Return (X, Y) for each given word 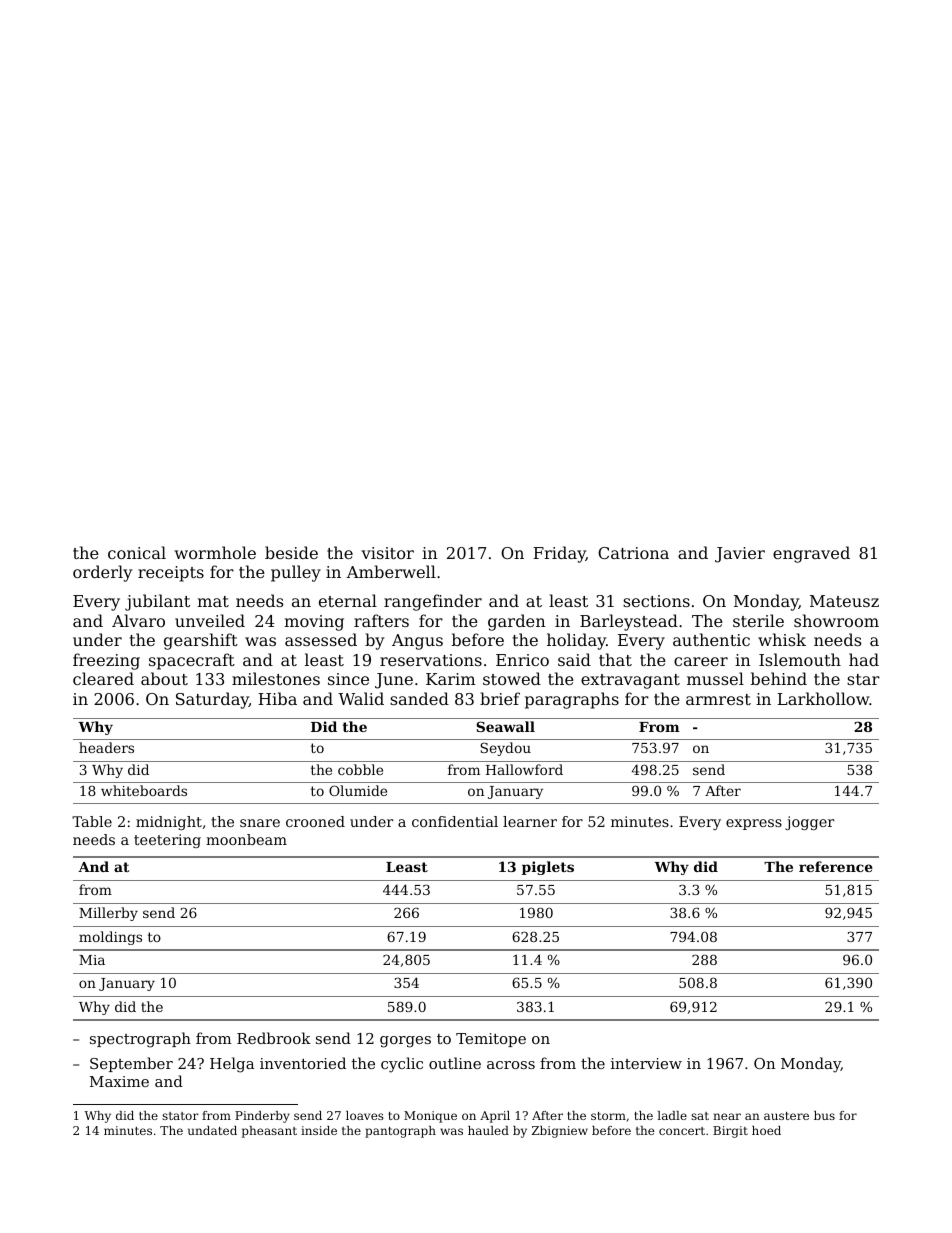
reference (836, 866)
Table (92, 821)
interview (646, 1063)
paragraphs (572, 700)
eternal (348, 600)
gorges (405, 1042)
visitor (387, 553)
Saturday (212, 700)
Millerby (108, 914)
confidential (455, 821)
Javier (740, 555)
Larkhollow (823, 698)
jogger (809, 823)
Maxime (119, 1081)
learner (530, 821)
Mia (92, 960)
